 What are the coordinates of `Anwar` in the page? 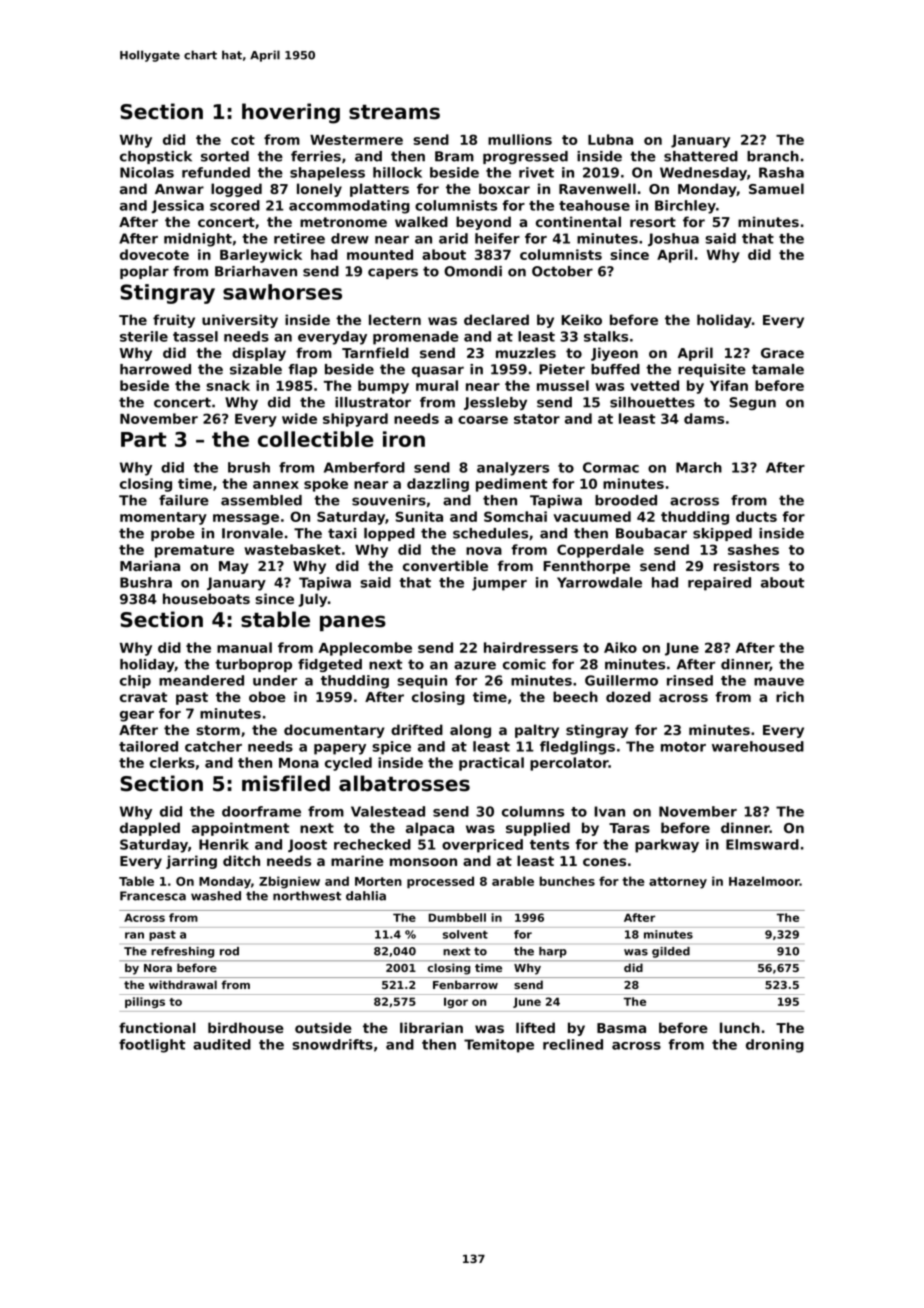 It's located at (179, 189).
